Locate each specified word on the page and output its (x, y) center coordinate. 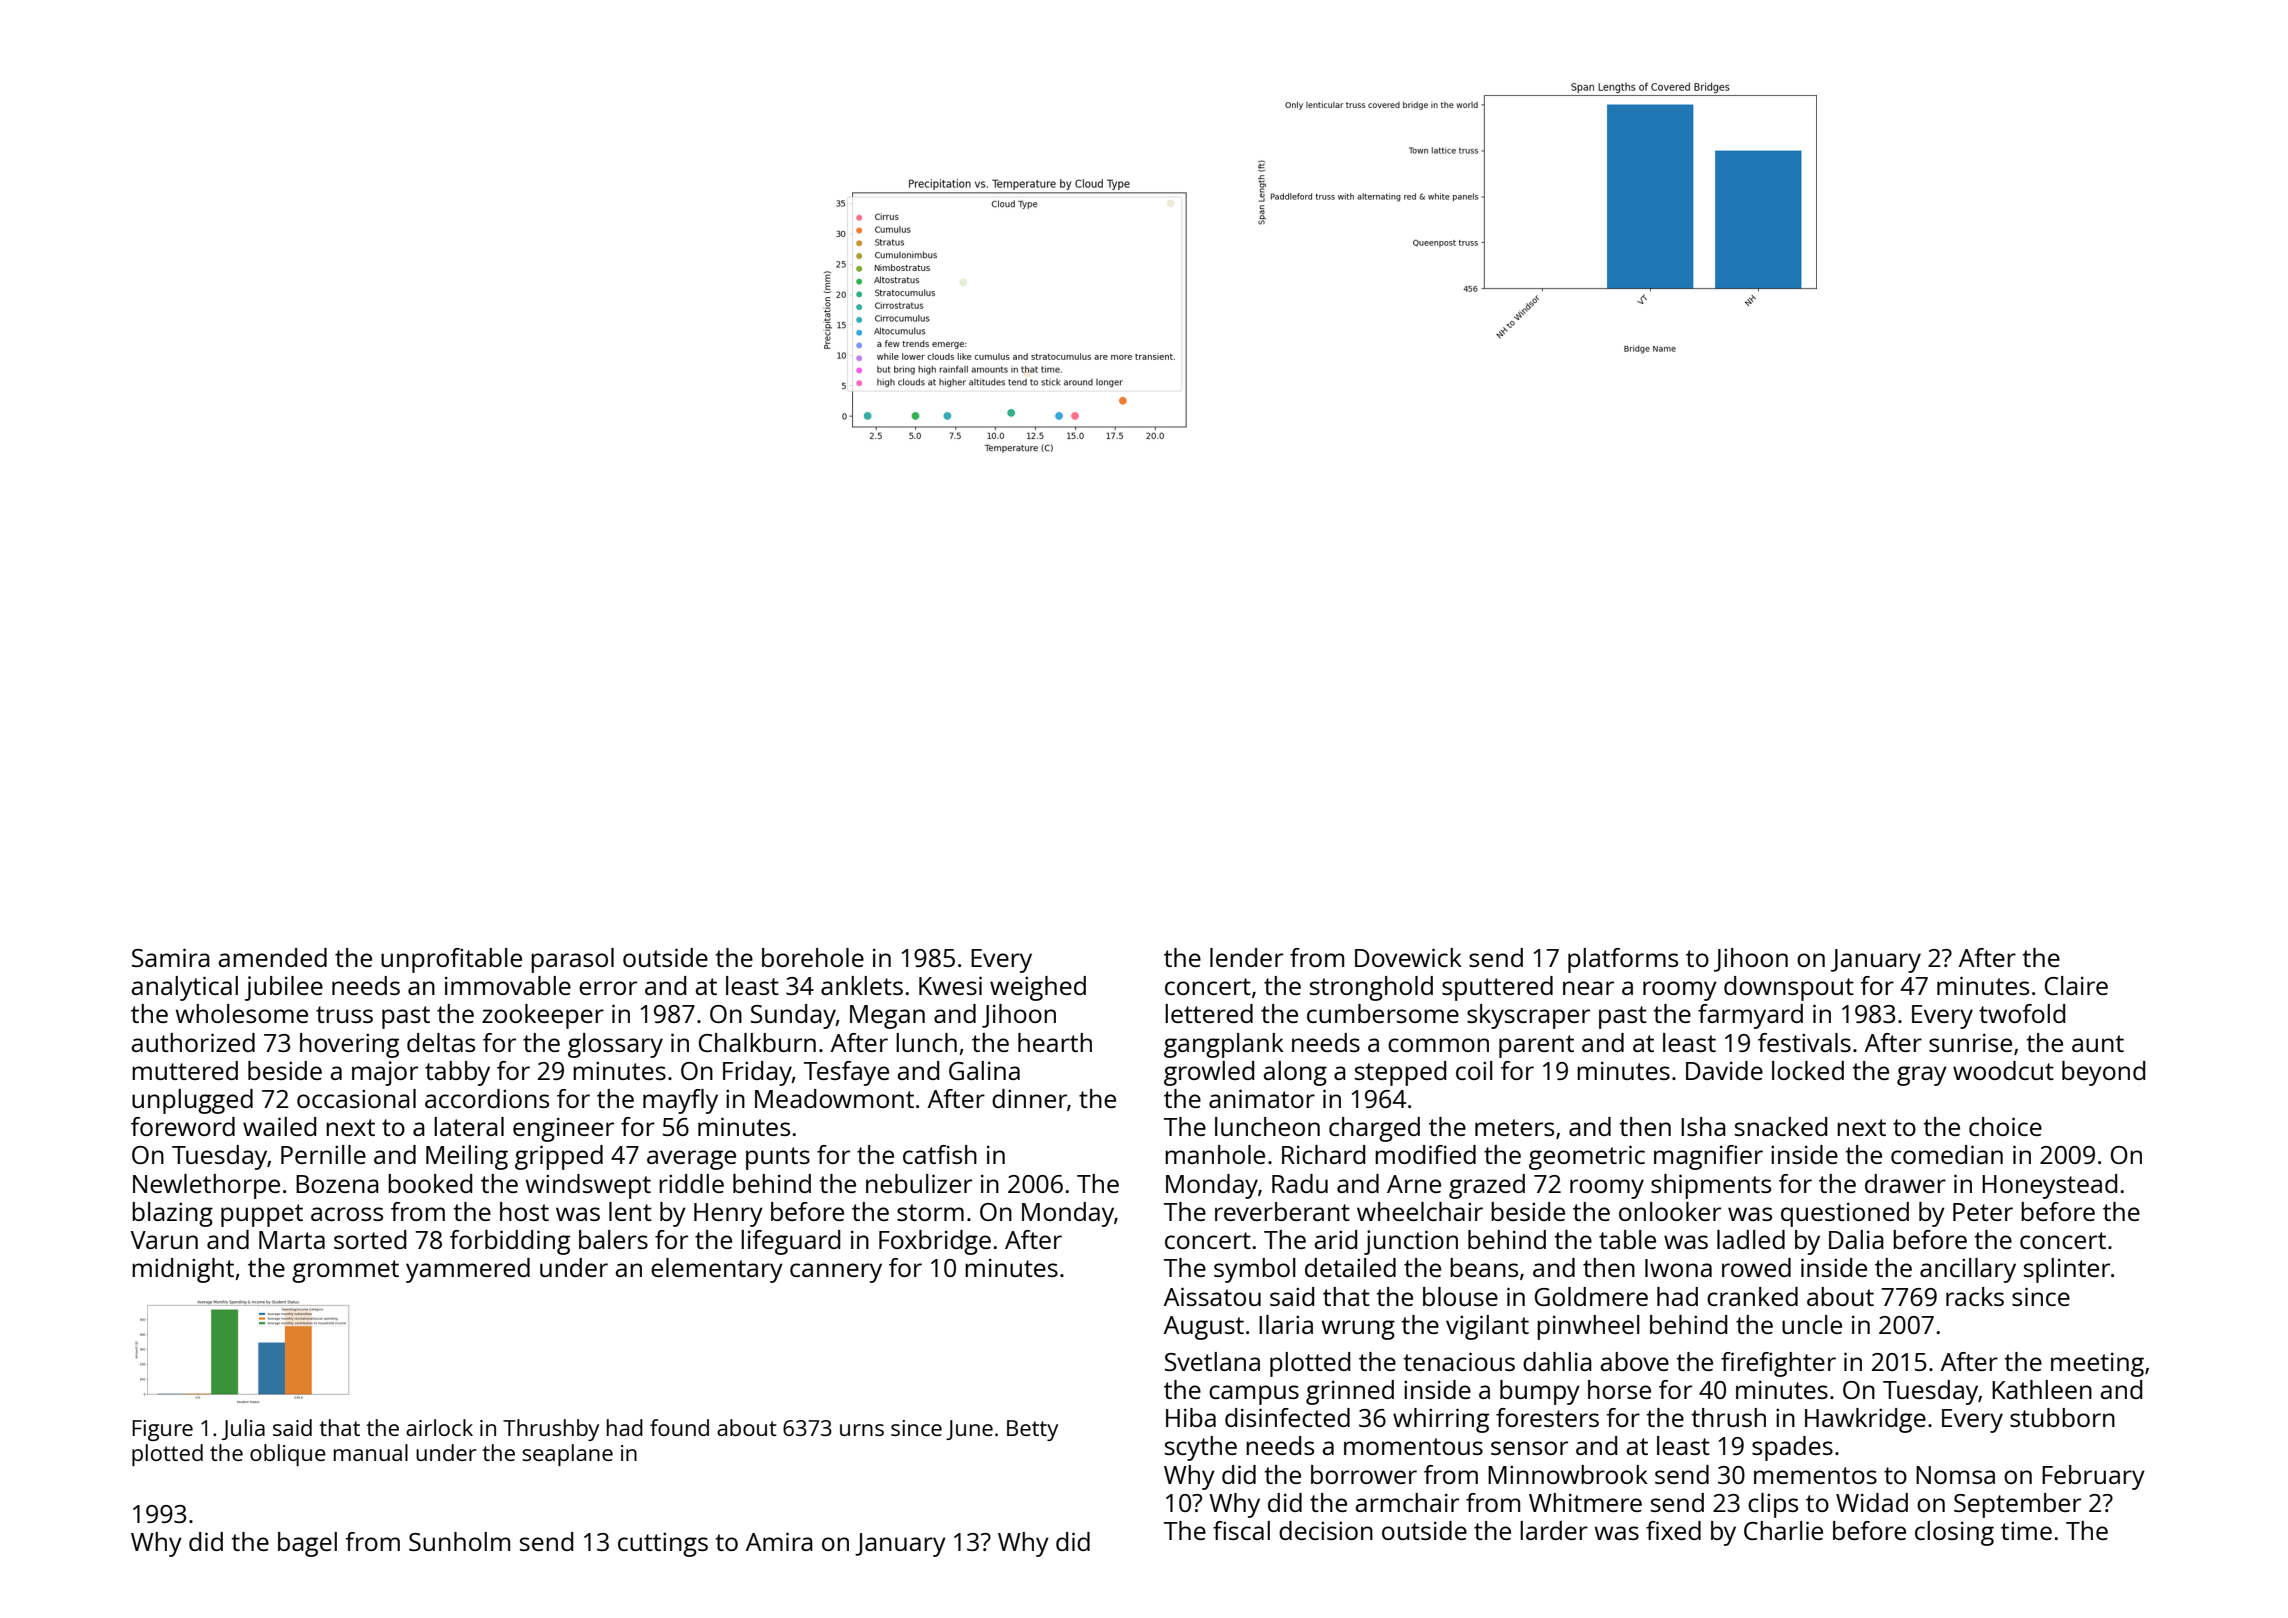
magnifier (1708, 1157)
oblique (288, 1455)
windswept (588, 1186)
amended (272, 957)
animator (1262, 1098)
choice (2005, 1126)
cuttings (663, 1544)
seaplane (567, 1455)
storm (930, 1212)
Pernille (323, 1154)
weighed (1038, 988)
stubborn (2062, 1417)
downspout (1789, 988)
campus (1254, 1395)
